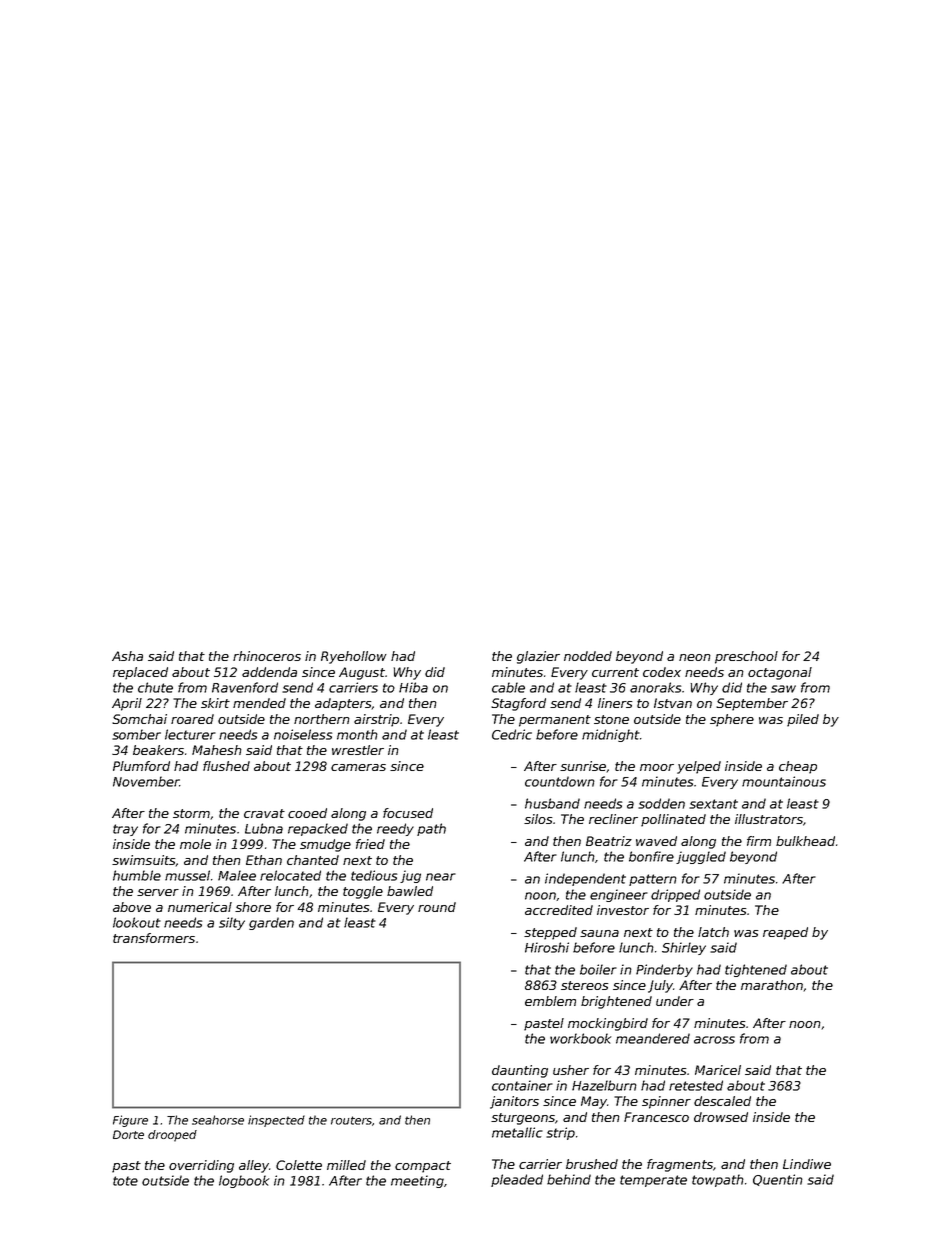  Describe the element at coordinates (517, 1132) in the page. I see `metallic` at that location.
